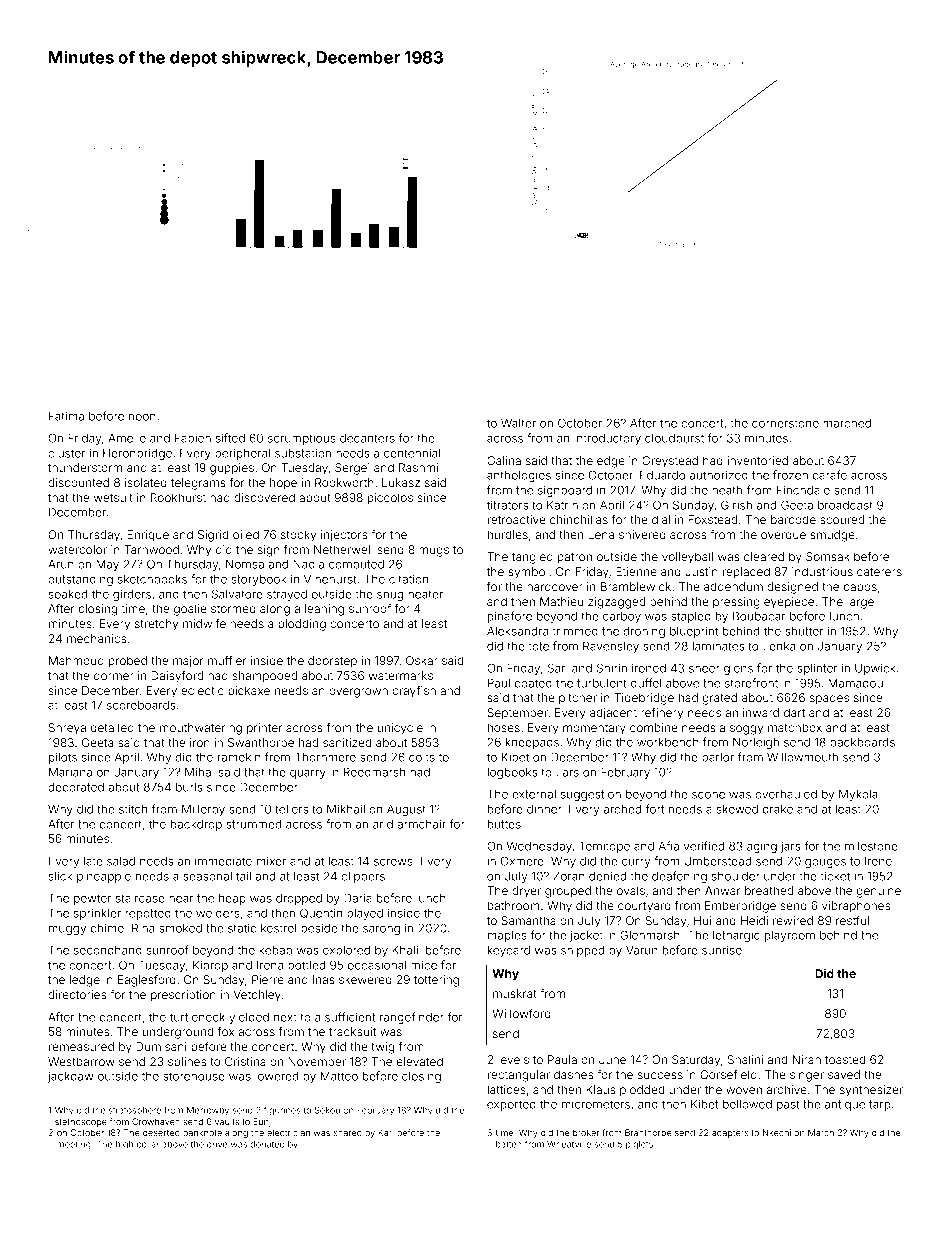 The image size is (952, 1233). Describe the element at coordinates (210, 966) in the page. I see `Kiprop` at that location.
